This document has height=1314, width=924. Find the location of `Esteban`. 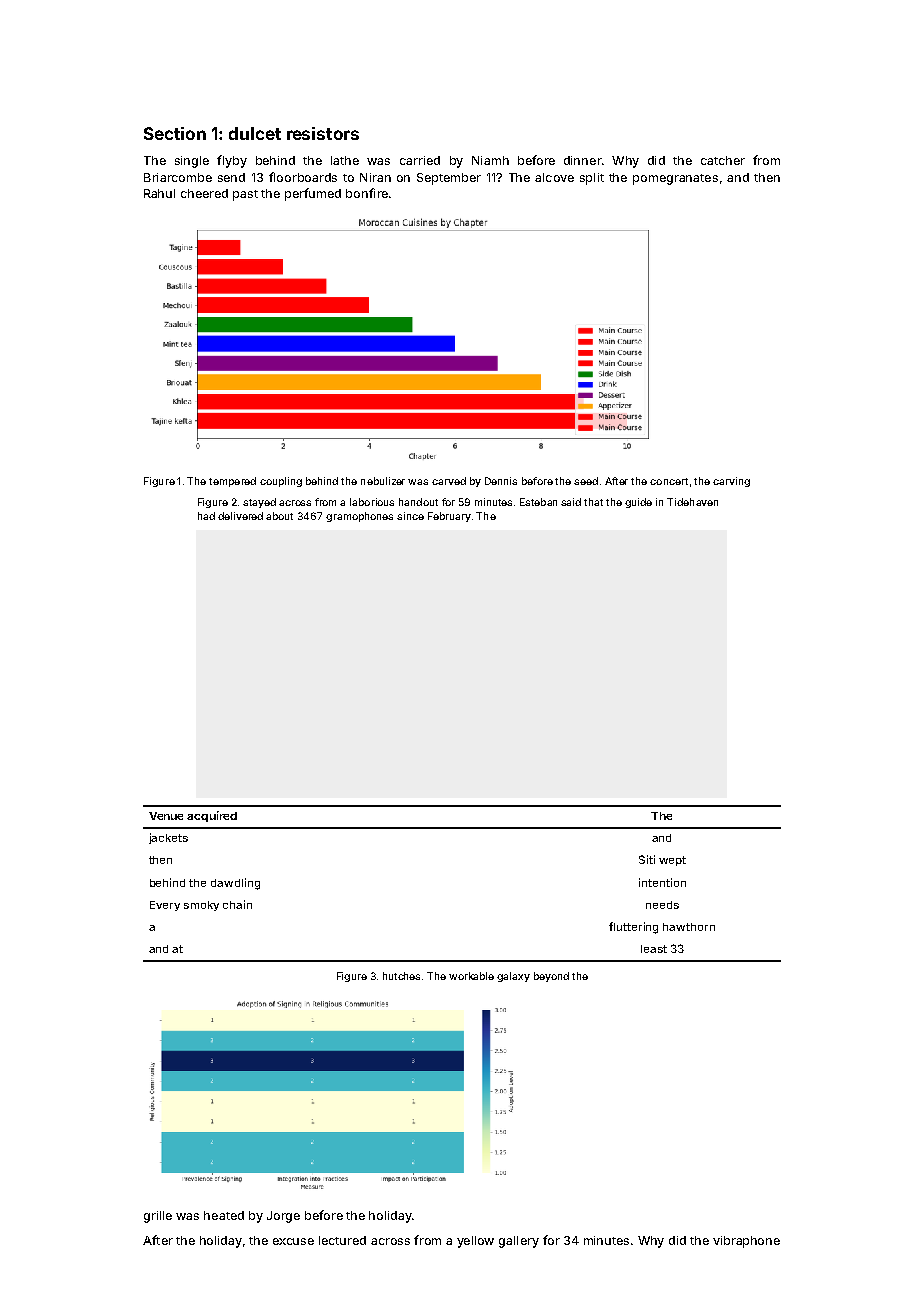

Esteban is located at coordinates (538, 502).
